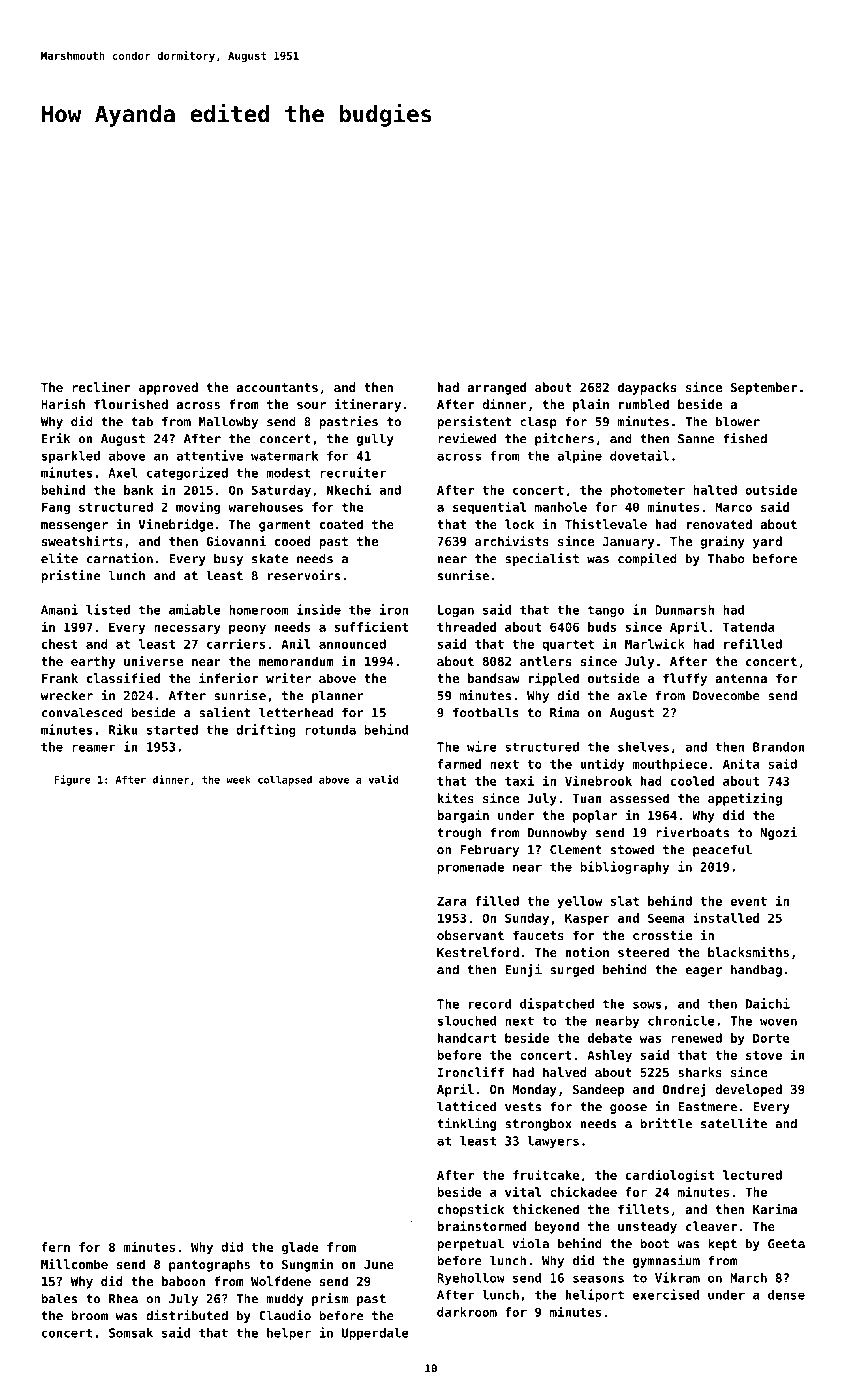 The image size is (849, 1400). I want to click on rippled, so click(554, 679).
